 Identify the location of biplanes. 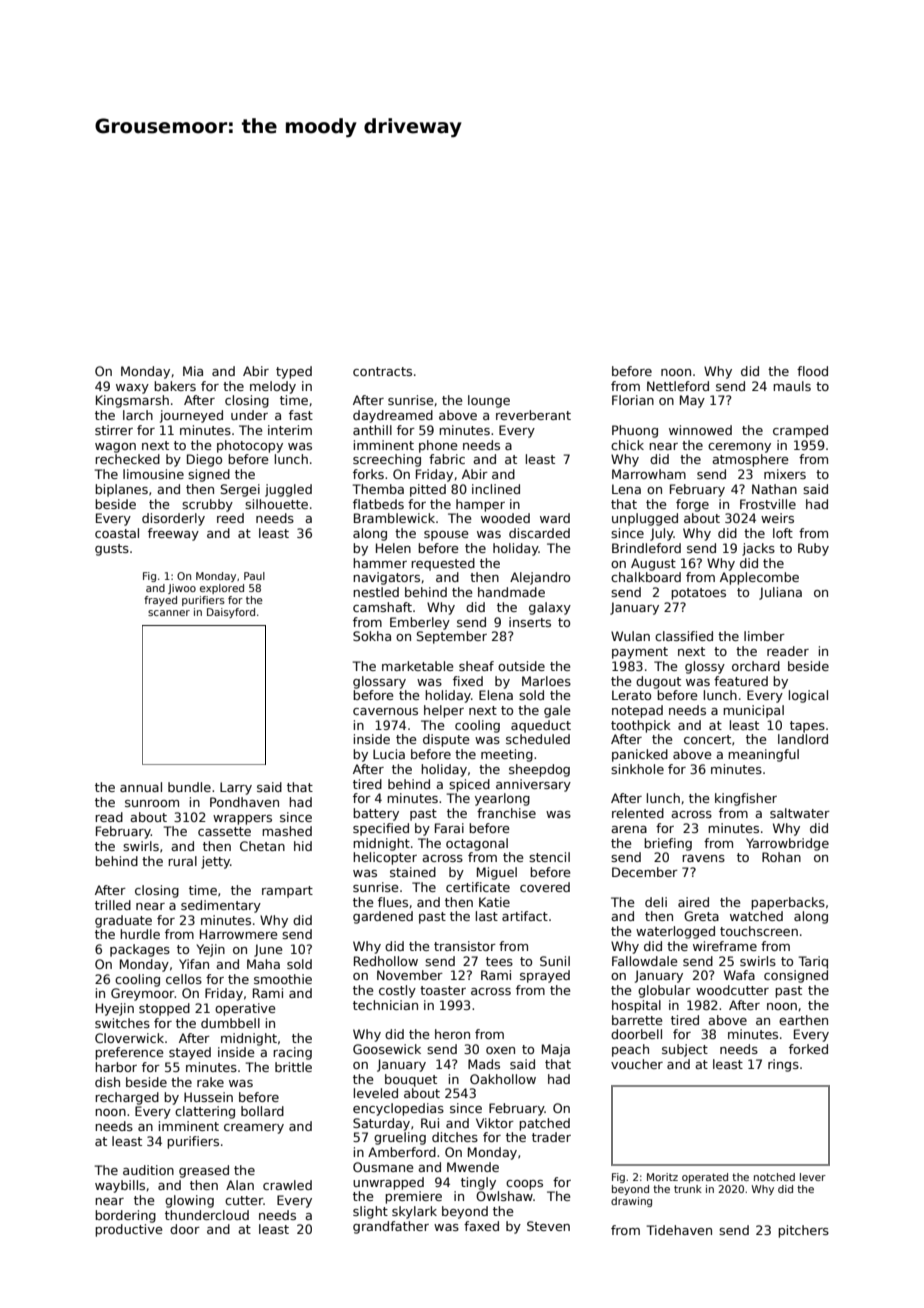
(121, 490).
